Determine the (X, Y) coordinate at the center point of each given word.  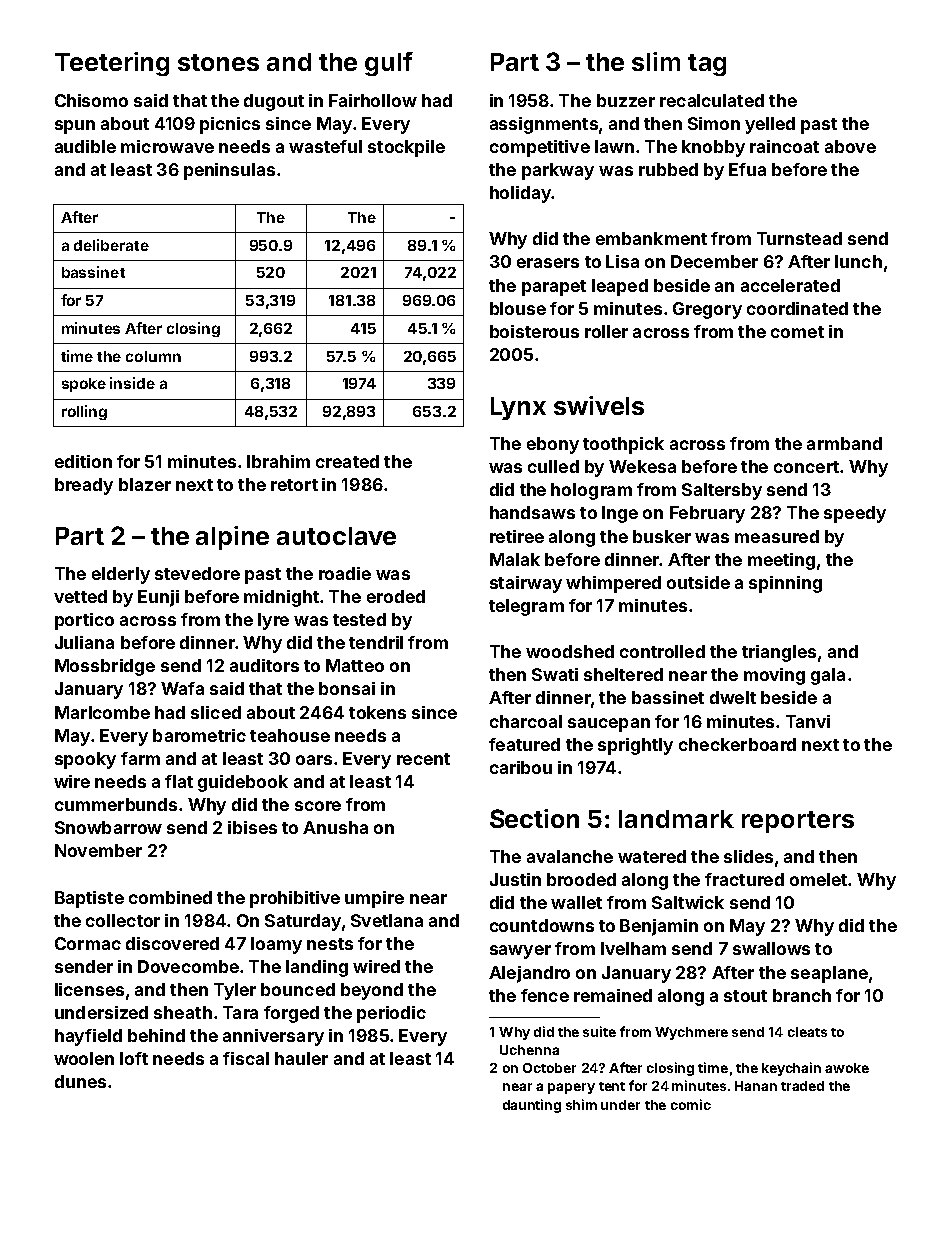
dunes (80, 1081)
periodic (391, 1014)
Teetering (112, 64)
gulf (389, 64)
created (347, 461)
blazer (145, 484)
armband (844, 443)
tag (707, 65)
